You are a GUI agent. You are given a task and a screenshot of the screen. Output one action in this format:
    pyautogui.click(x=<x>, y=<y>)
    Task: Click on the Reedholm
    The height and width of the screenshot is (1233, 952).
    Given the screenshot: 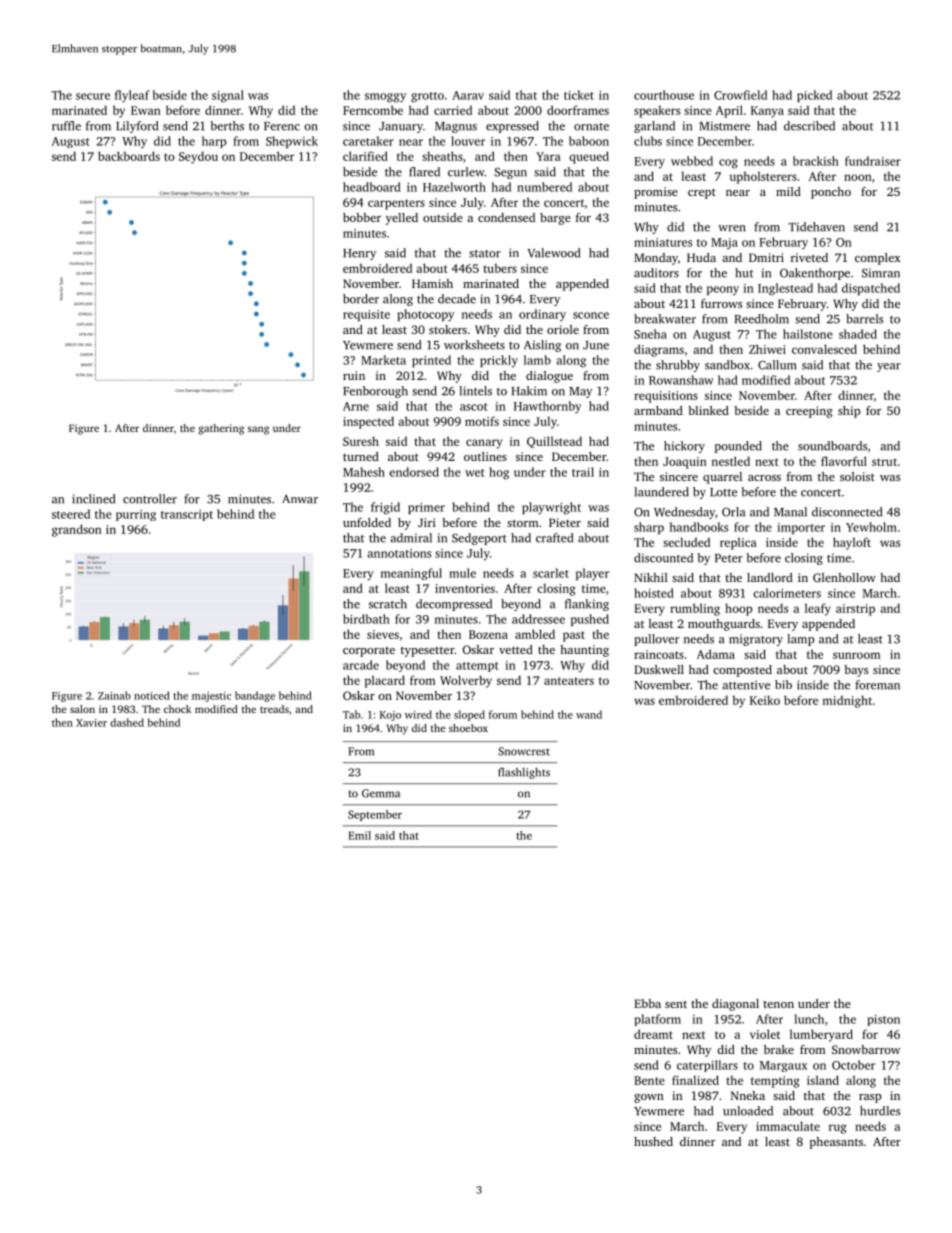 What is the action you would take?
    pyautogui.click(x=761, y=319)
